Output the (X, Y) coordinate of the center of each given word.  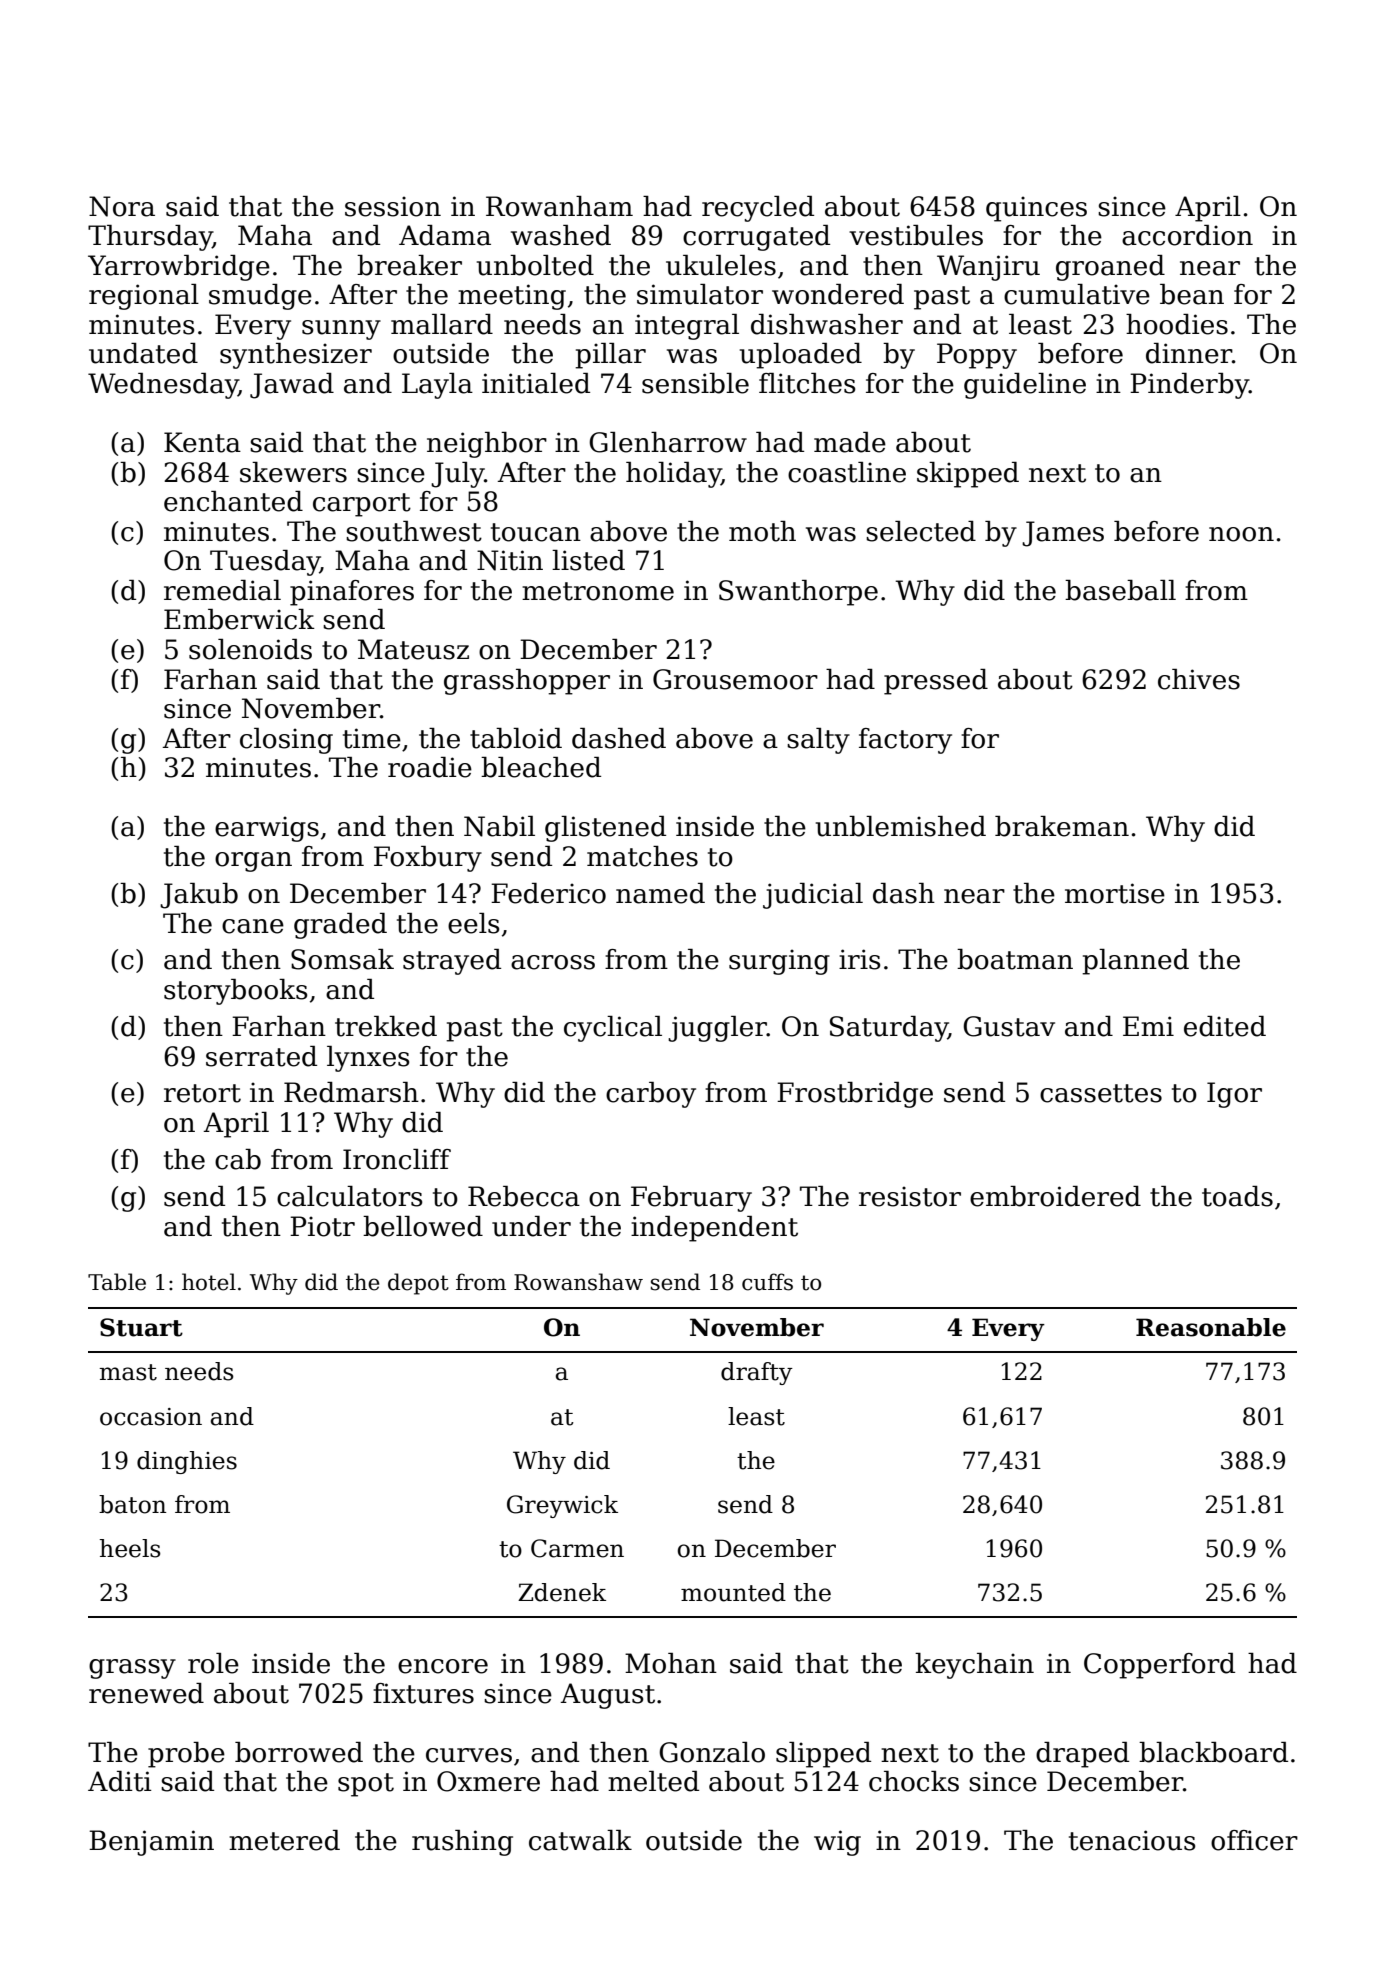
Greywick (562, 1506)
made (850, 442)
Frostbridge (855, 1095)
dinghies (187, 1462)
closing (286, 741)
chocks (914, 1781)
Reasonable (1211, 1327)
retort (202, 1093)
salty (818, 741)
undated (143, 353)
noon (1241, 534)
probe (186, 1755)
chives (1199, 679)
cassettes (1101, 1093)
